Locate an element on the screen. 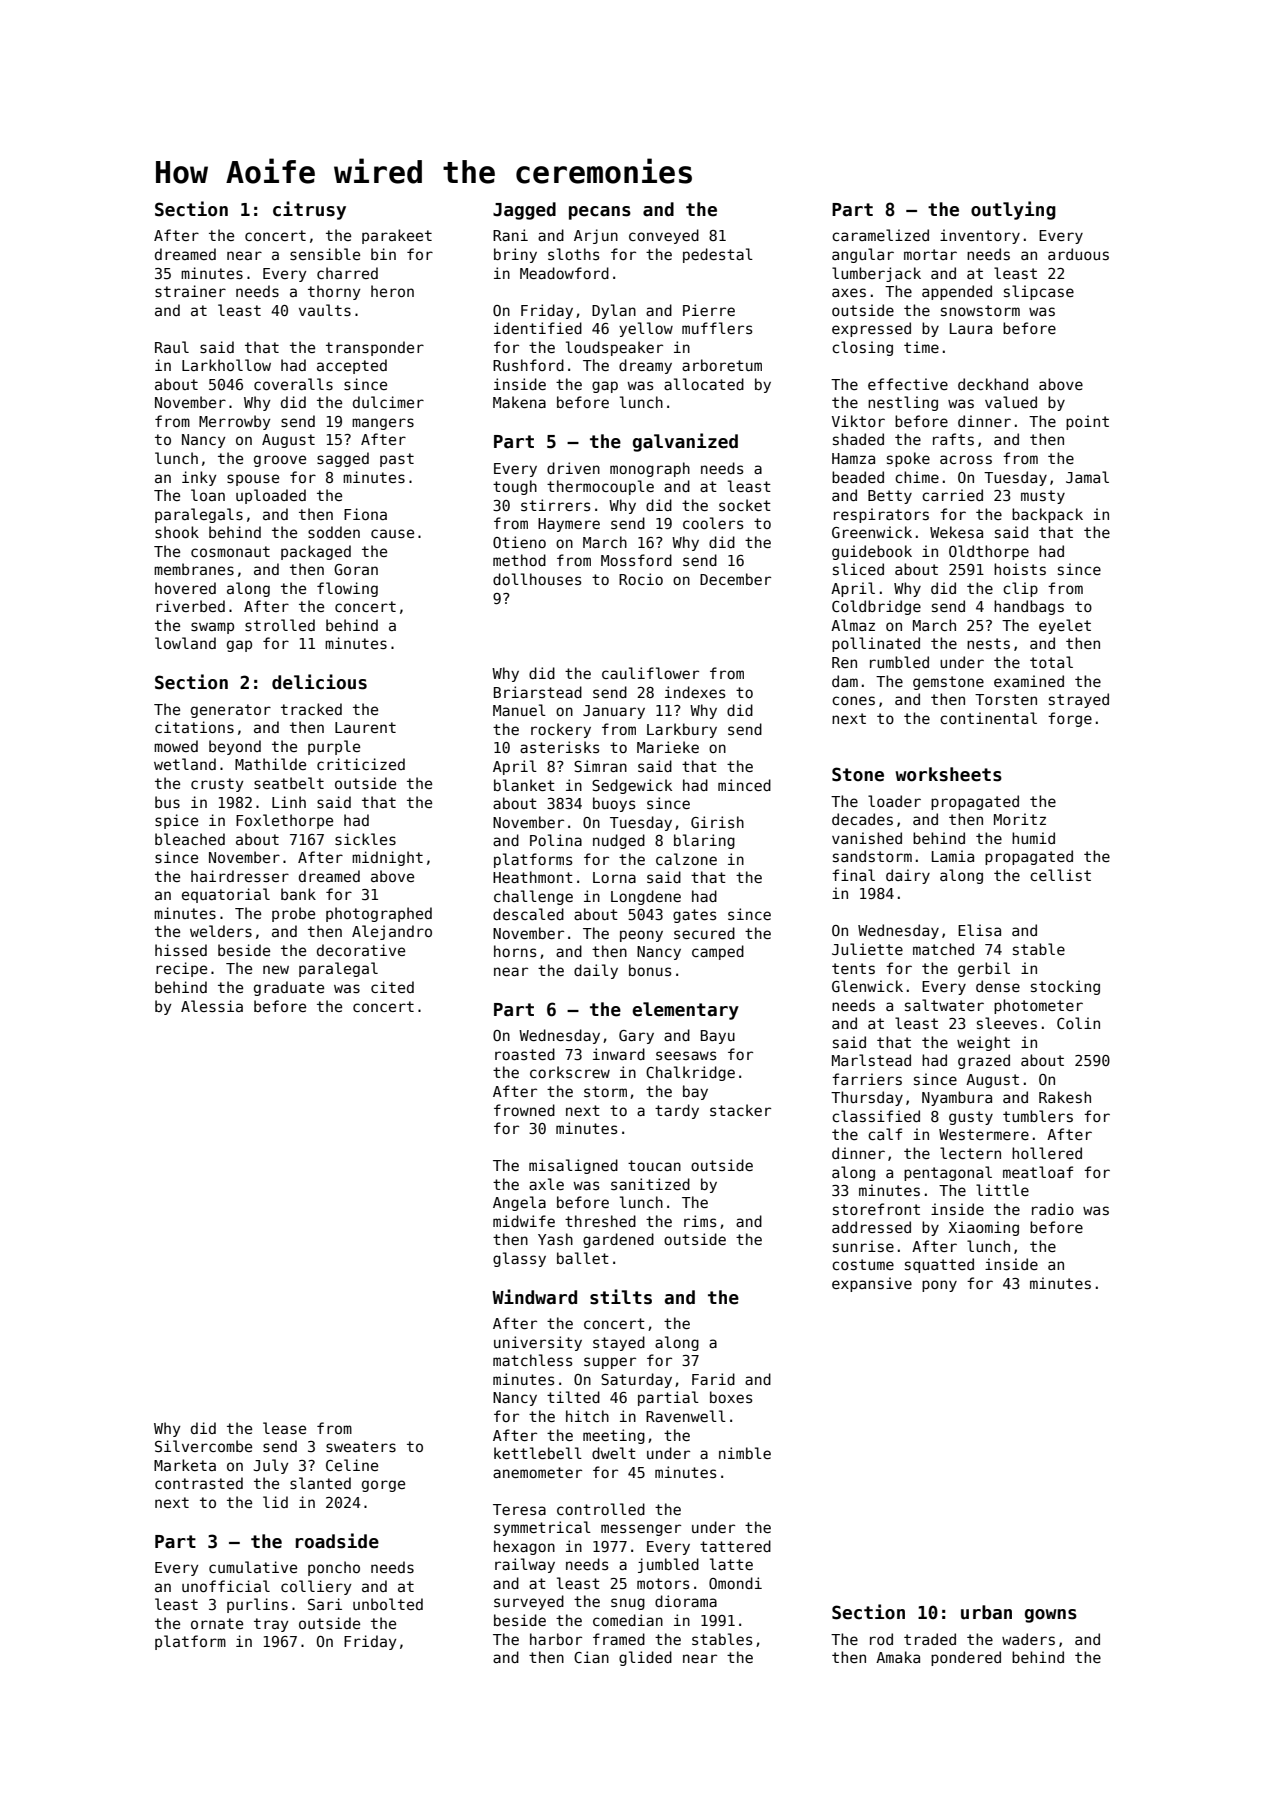 The height and width of the screenshot is (1799, 1272). boxes is located at coordinates (731, 1397).
